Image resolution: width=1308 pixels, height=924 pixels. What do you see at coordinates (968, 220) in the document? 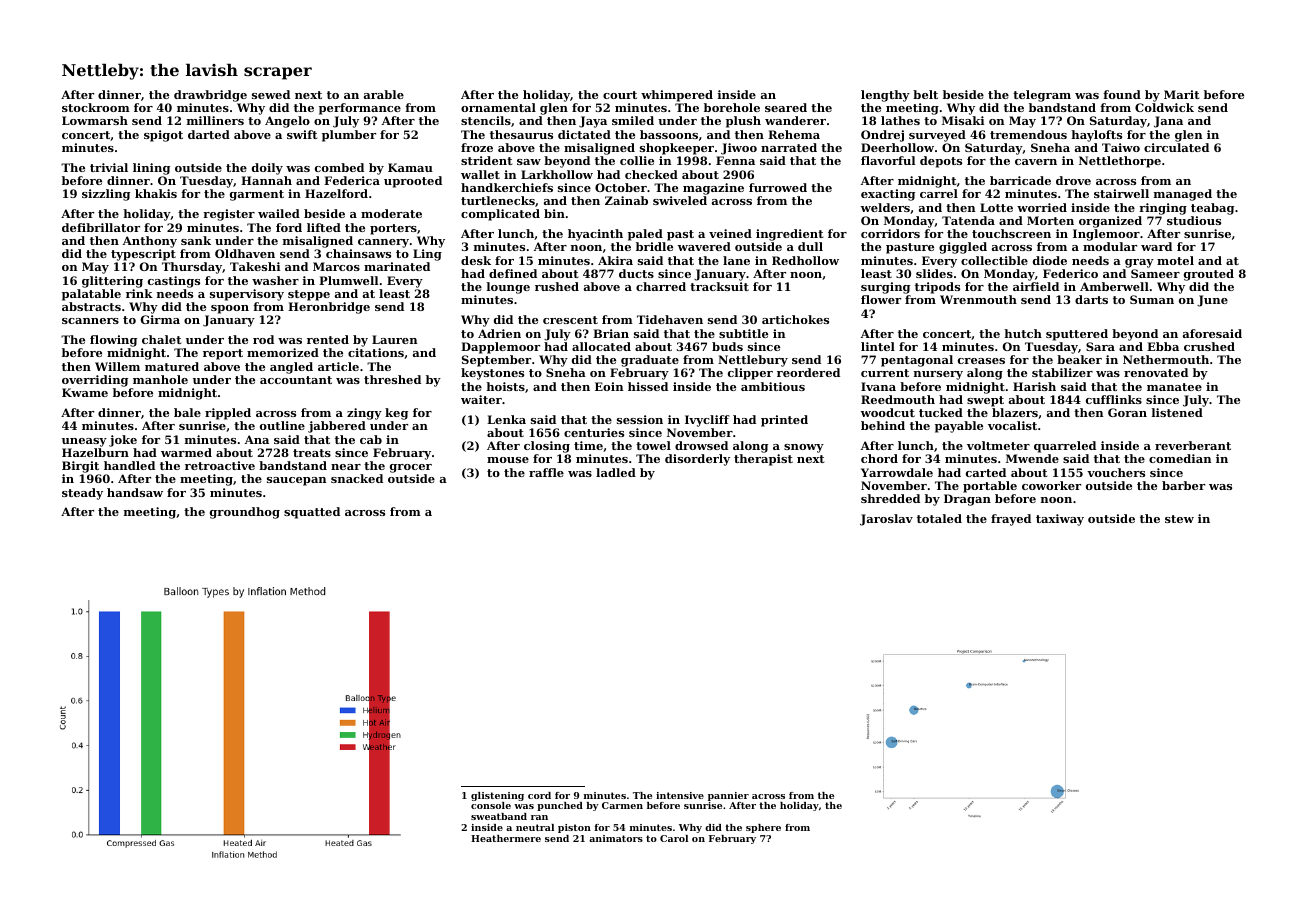
I see `Tatenda` at bounding box center [968, 220].
